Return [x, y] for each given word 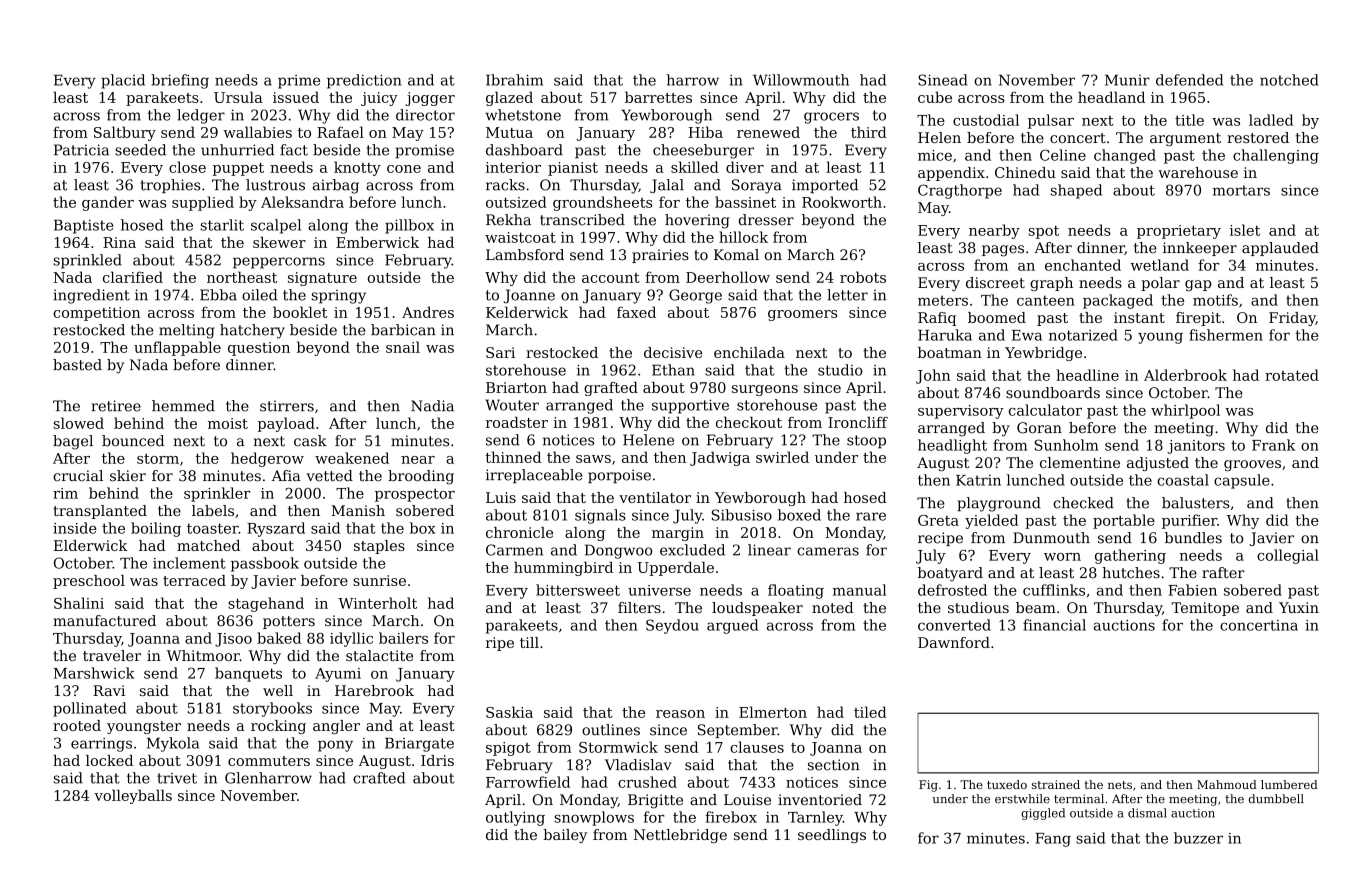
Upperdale [675, 568]
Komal [736, 255]
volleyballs [133, 796]
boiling [156, 529]
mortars [1241, 190]
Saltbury [125, 133]
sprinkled [88, 261]
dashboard [524, 150]
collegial [1288, 556]
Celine [1063, 155]
